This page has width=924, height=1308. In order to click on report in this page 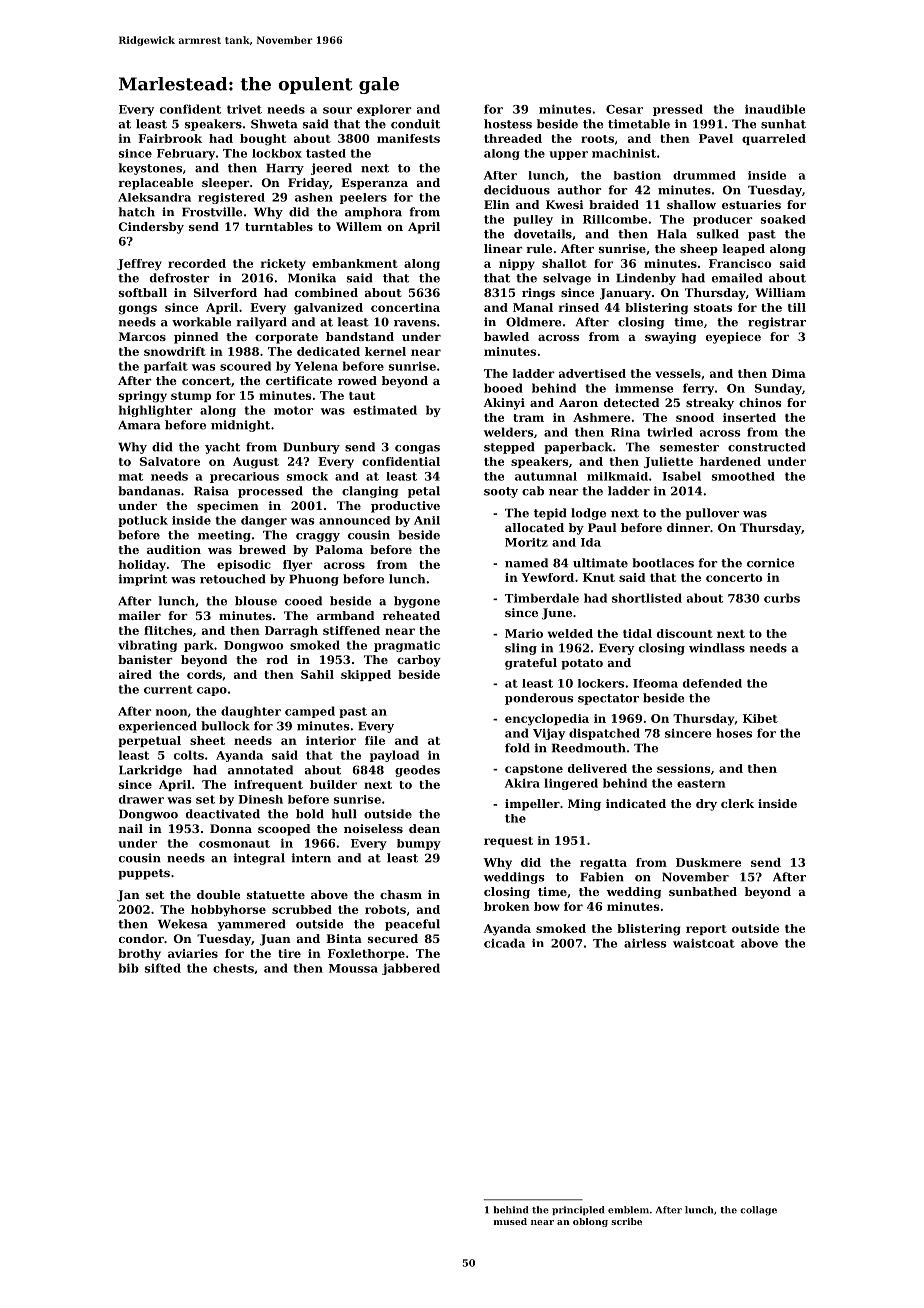, I will do `click(706, 930)`.
